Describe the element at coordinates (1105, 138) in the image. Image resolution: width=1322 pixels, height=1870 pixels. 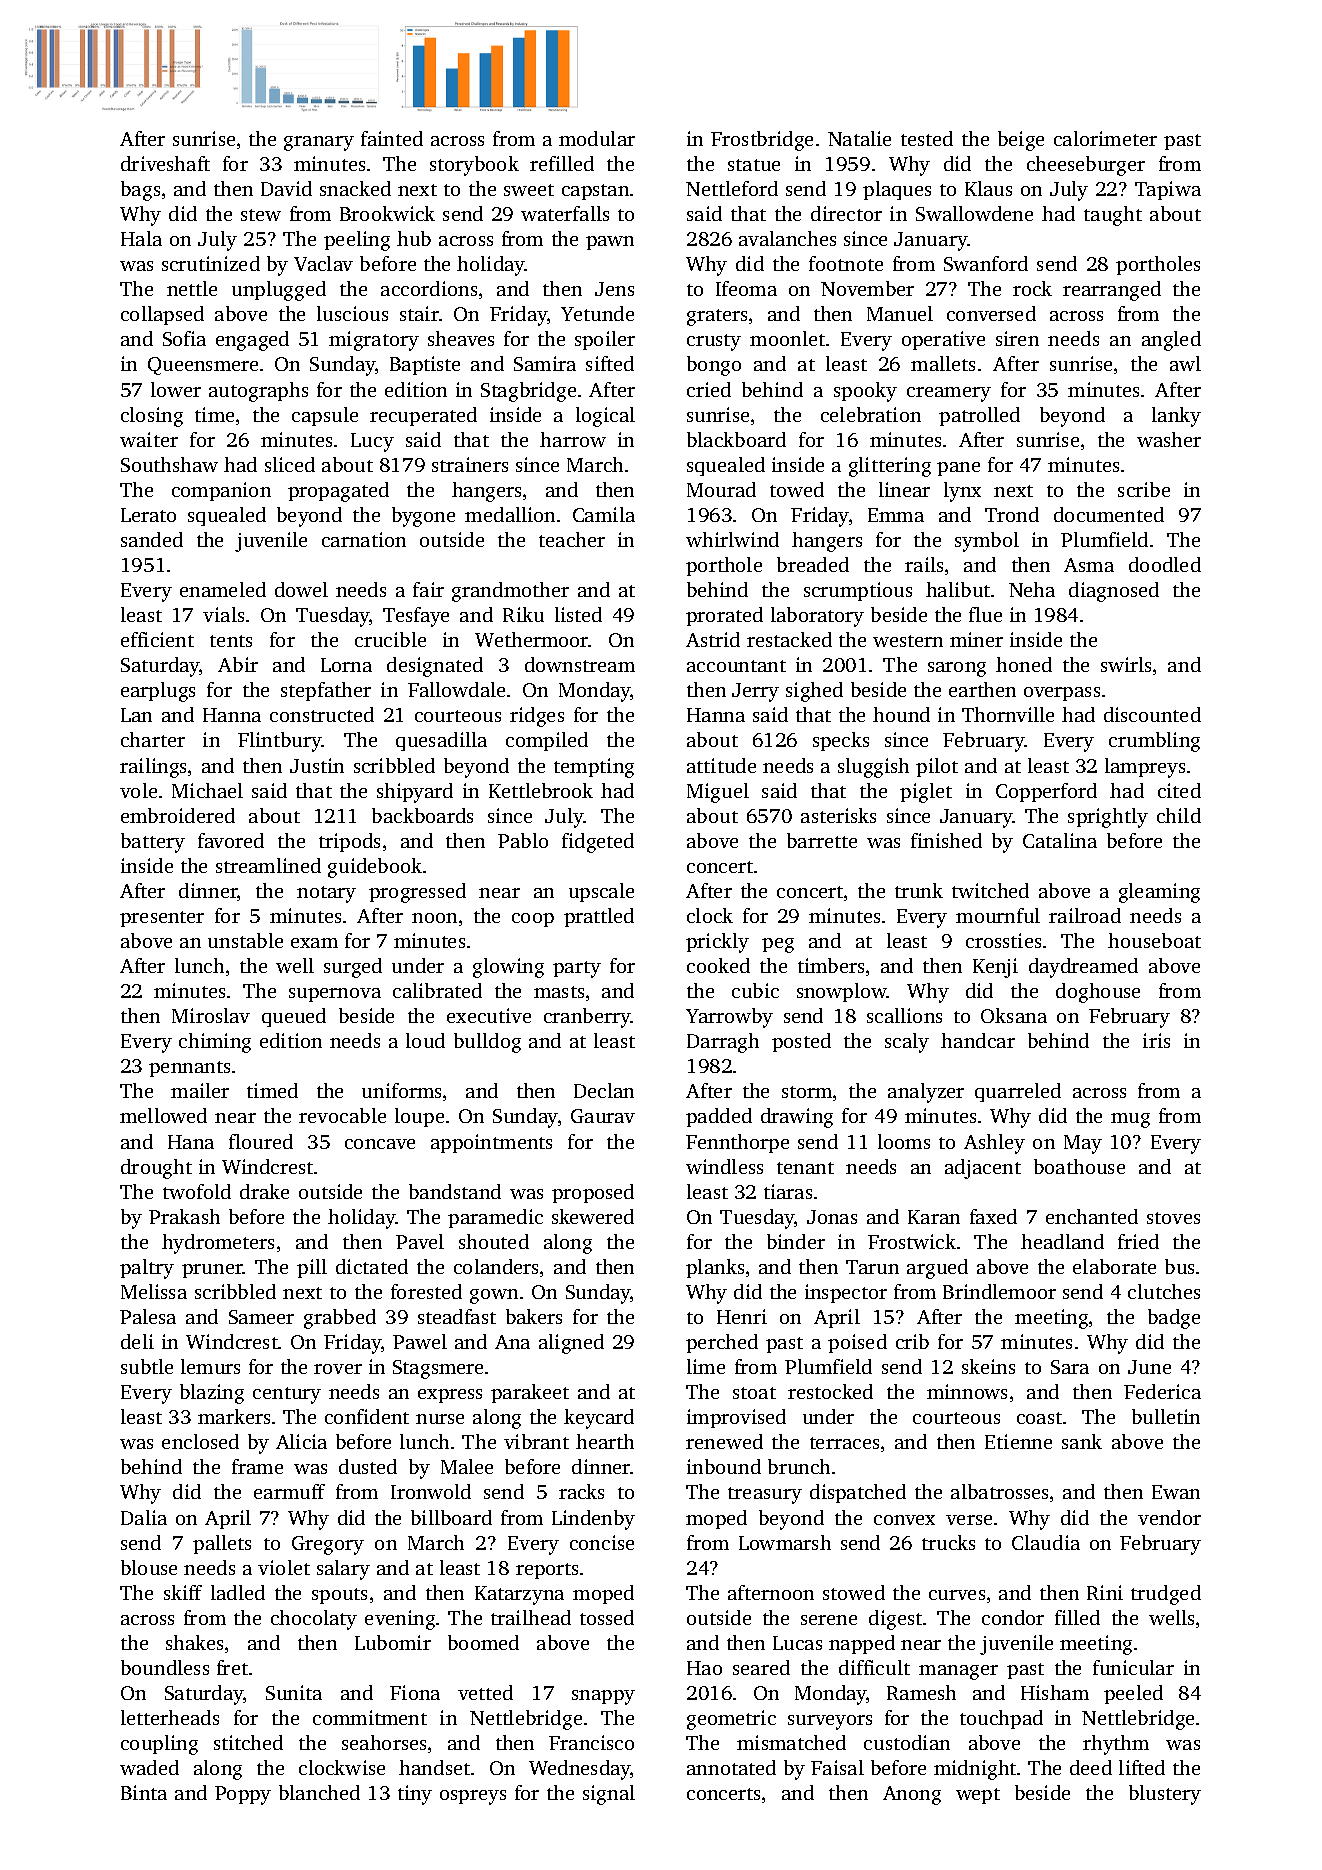
I see `calorimeter` at that location.
